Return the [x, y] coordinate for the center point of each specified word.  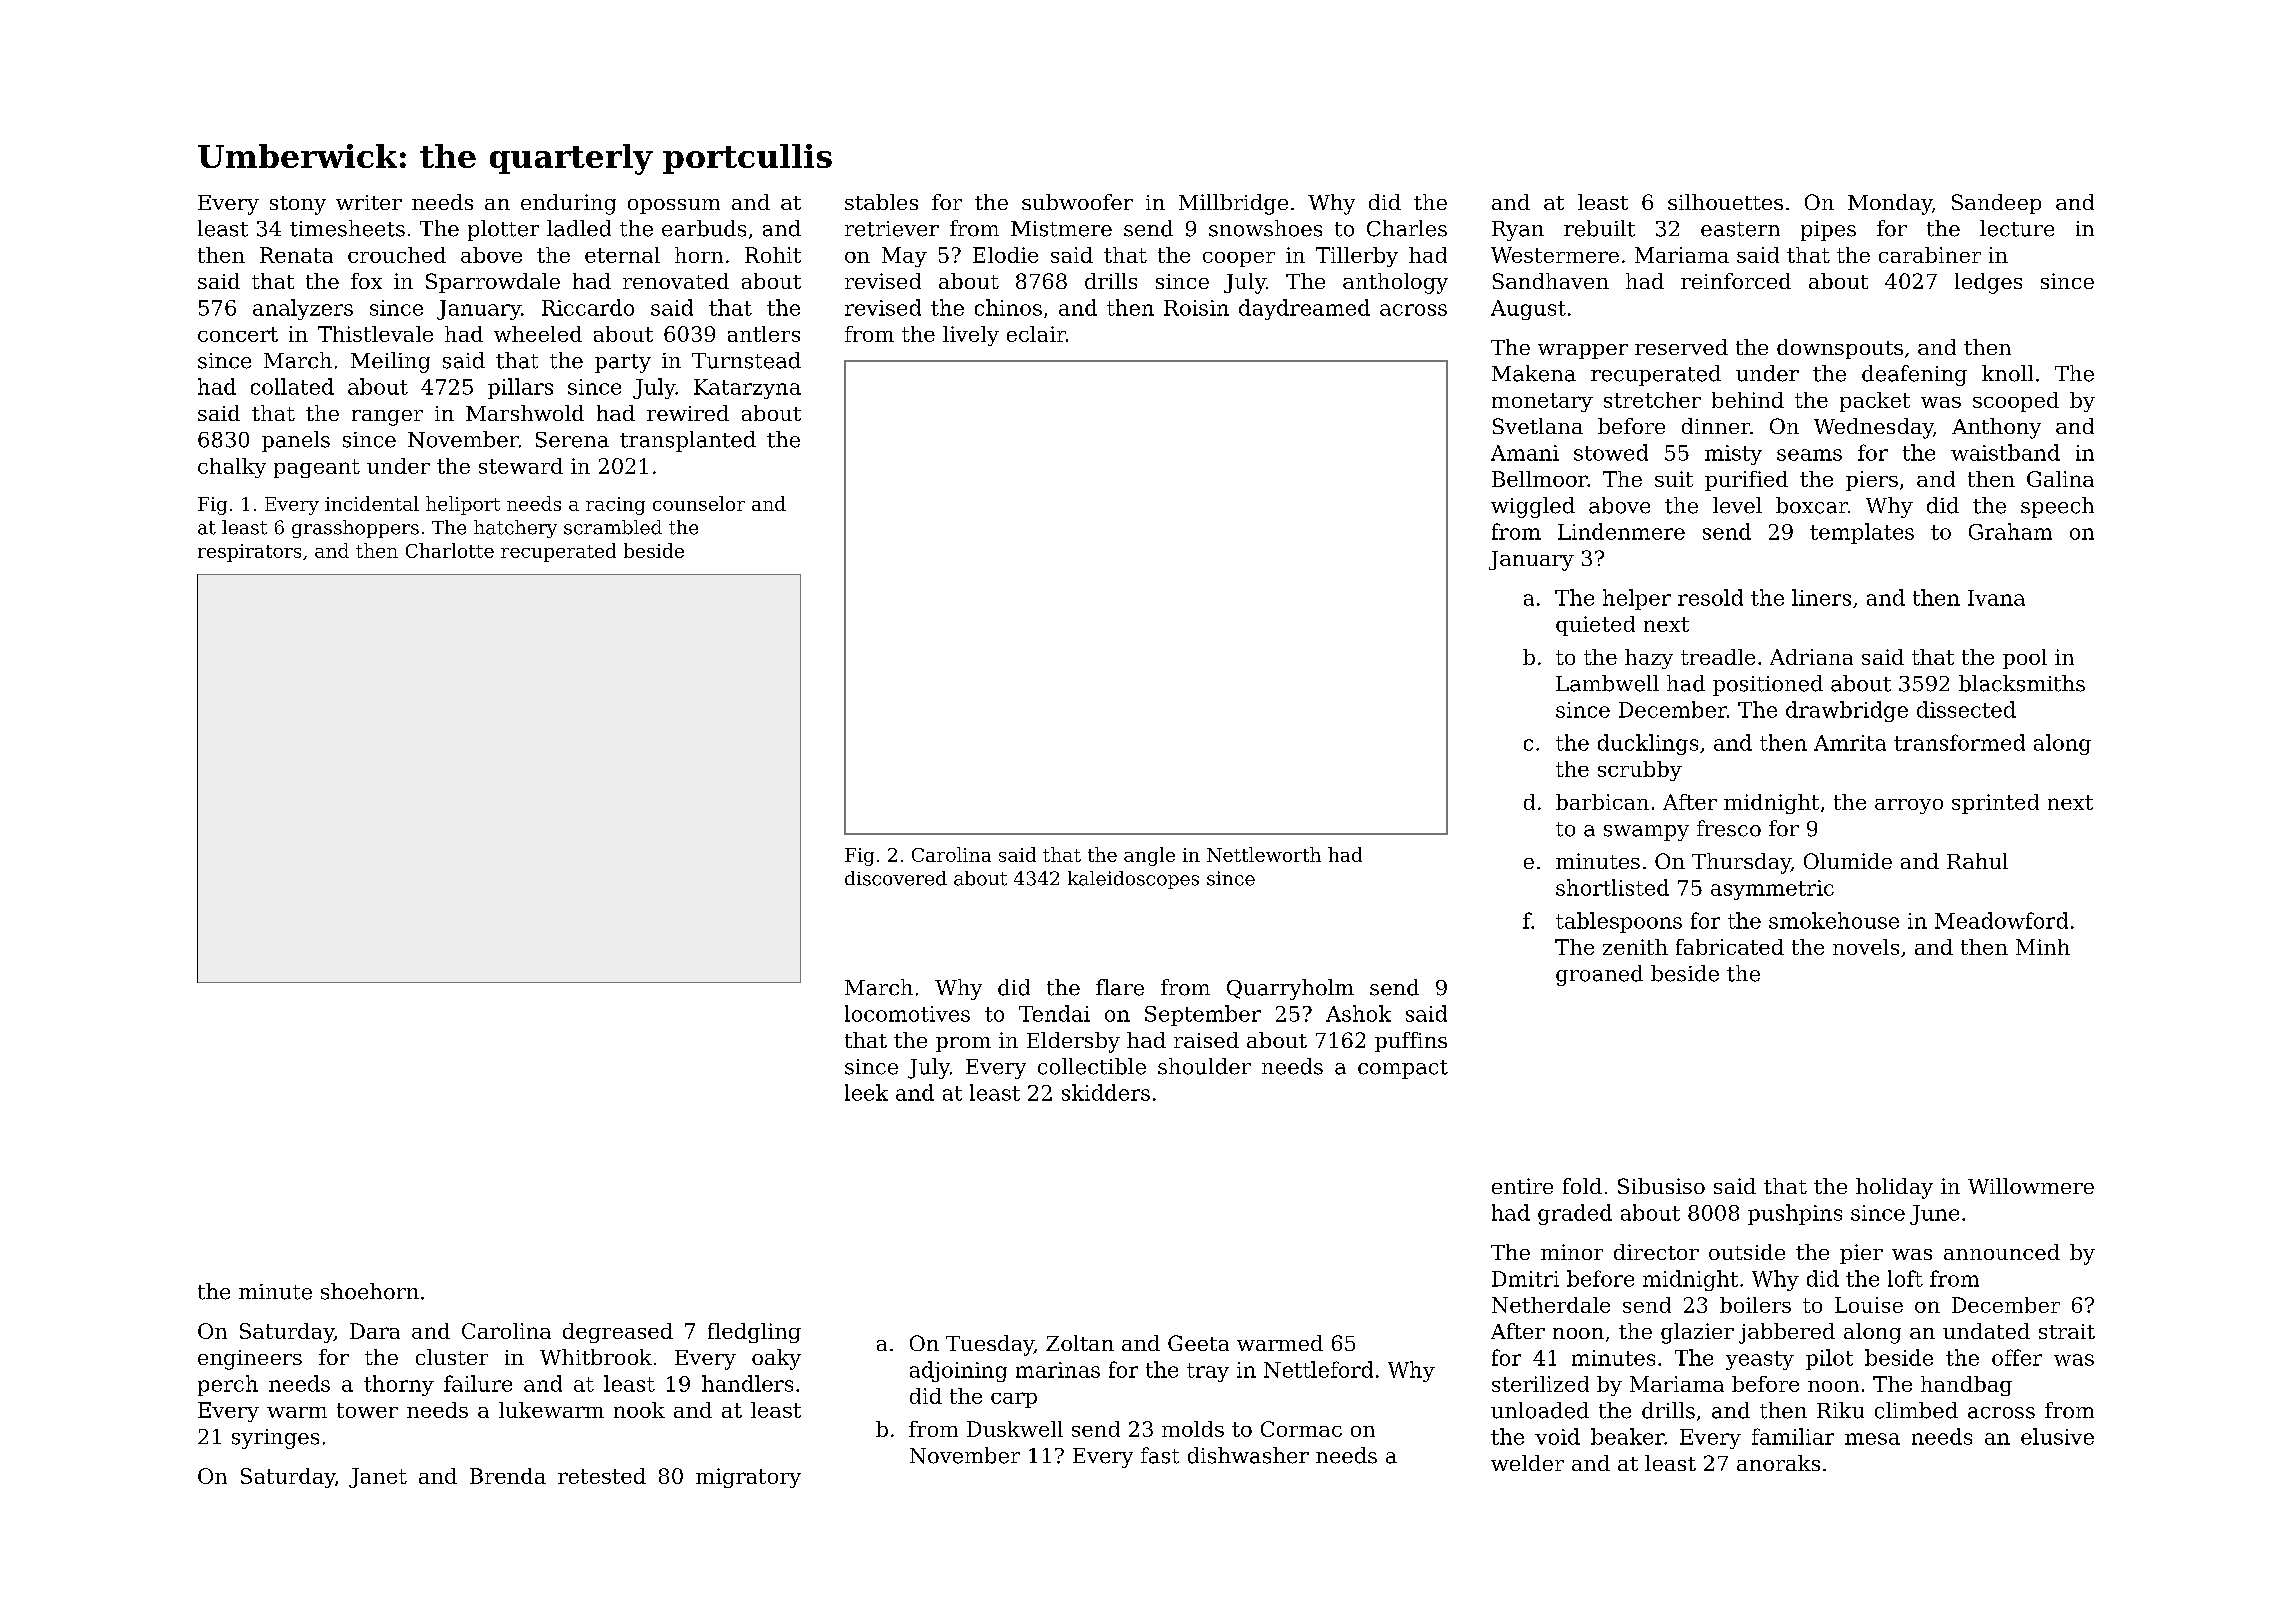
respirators [249, 553]
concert [238, 334]
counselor [699, 503]
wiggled [1533, 507]
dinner [1716, 426]
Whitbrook [596, 1357]
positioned [1768, 685]
